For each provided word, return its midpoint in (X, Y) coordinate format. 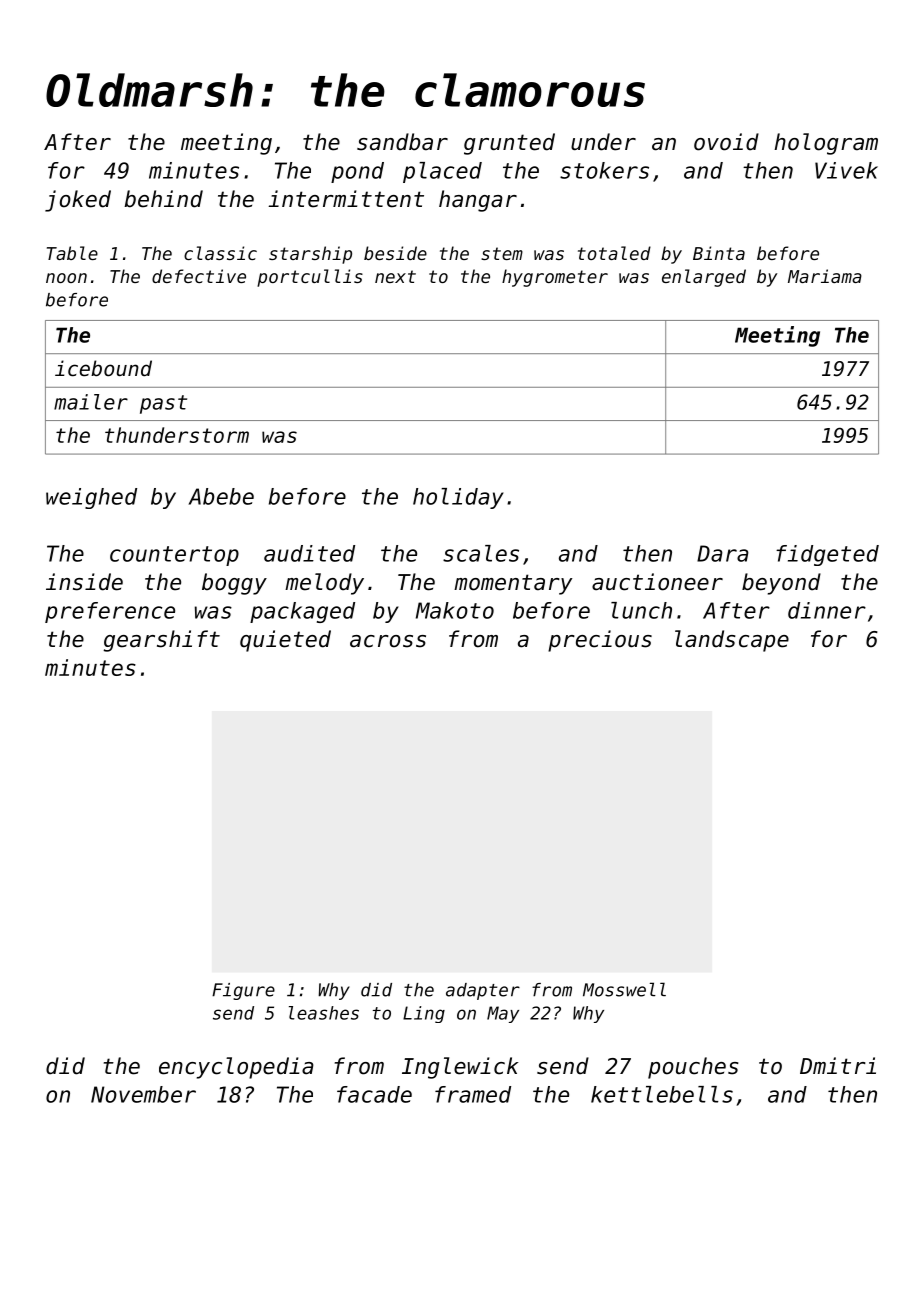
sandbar (402, 142)
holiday (458, 498)
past (163, 404)
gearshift (161, 641)
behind (163, 199)
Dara (723, 553)
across (388, 641)
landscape (732, 641)
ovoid (726, 142)
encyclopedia (236, 1068)
